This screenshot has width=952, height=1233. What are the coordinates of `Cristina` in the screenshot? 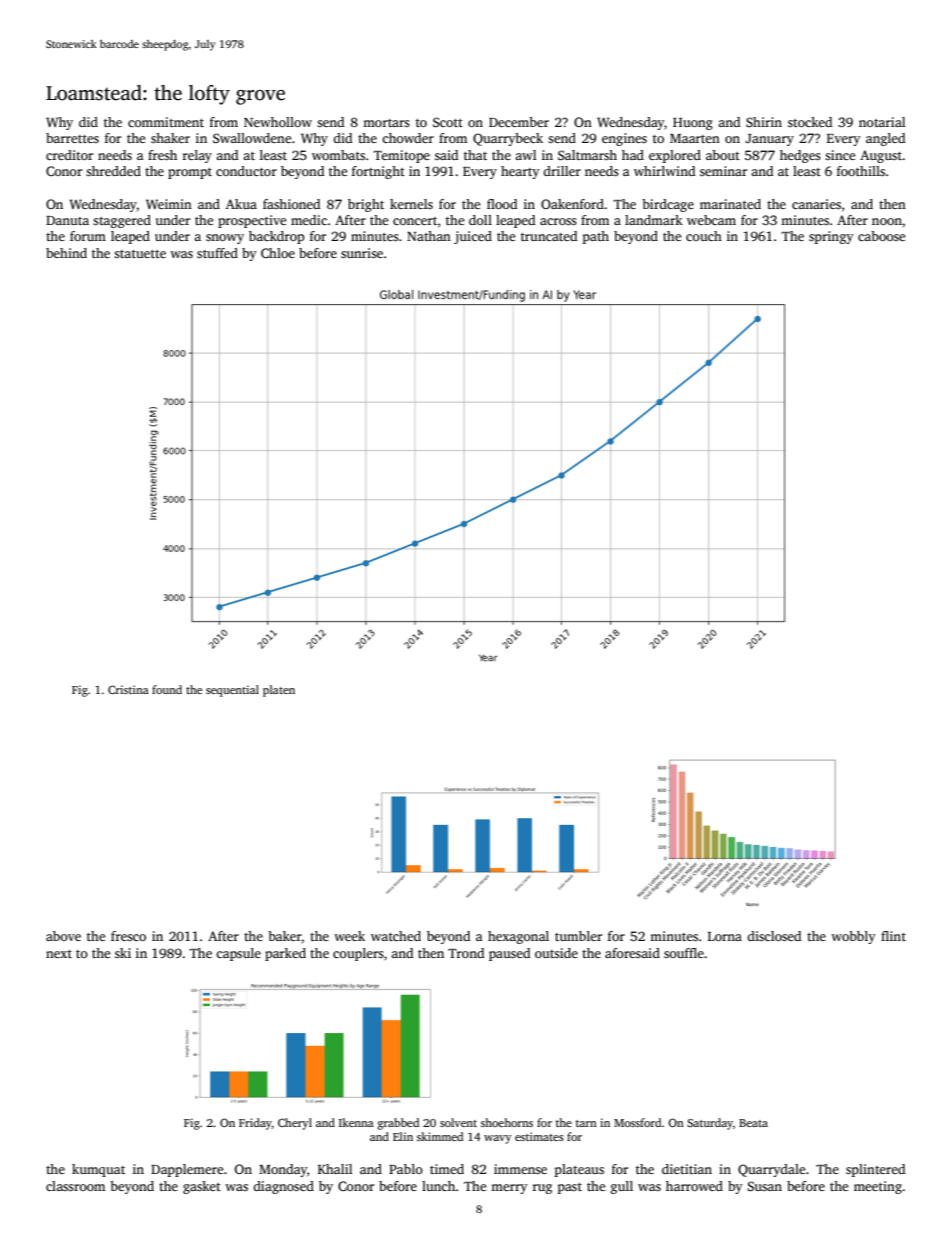 It's located at (128, 689).
